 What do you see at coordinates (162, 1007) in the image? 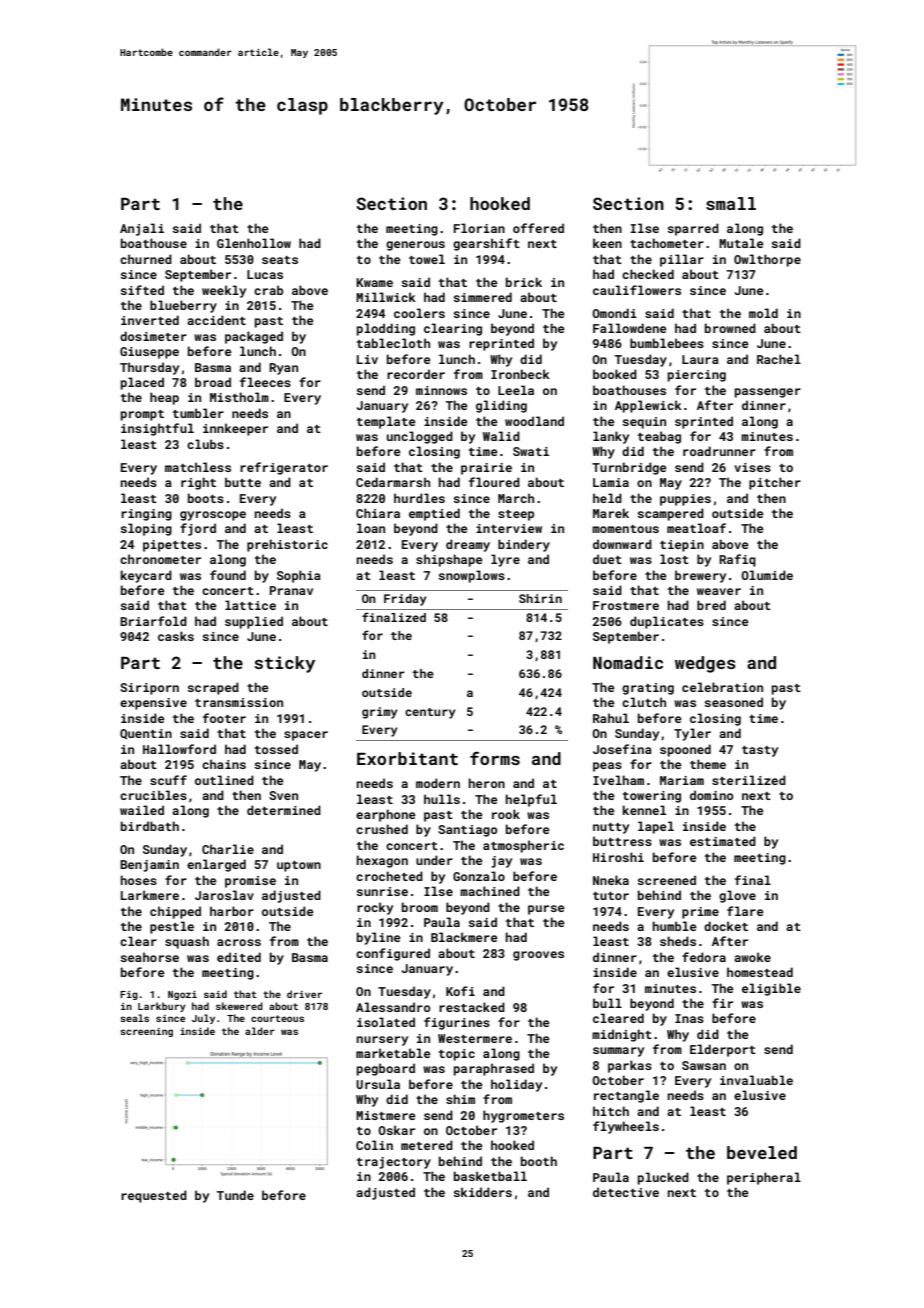
I see `Larkbury` at bounding box center [162, 1007].
